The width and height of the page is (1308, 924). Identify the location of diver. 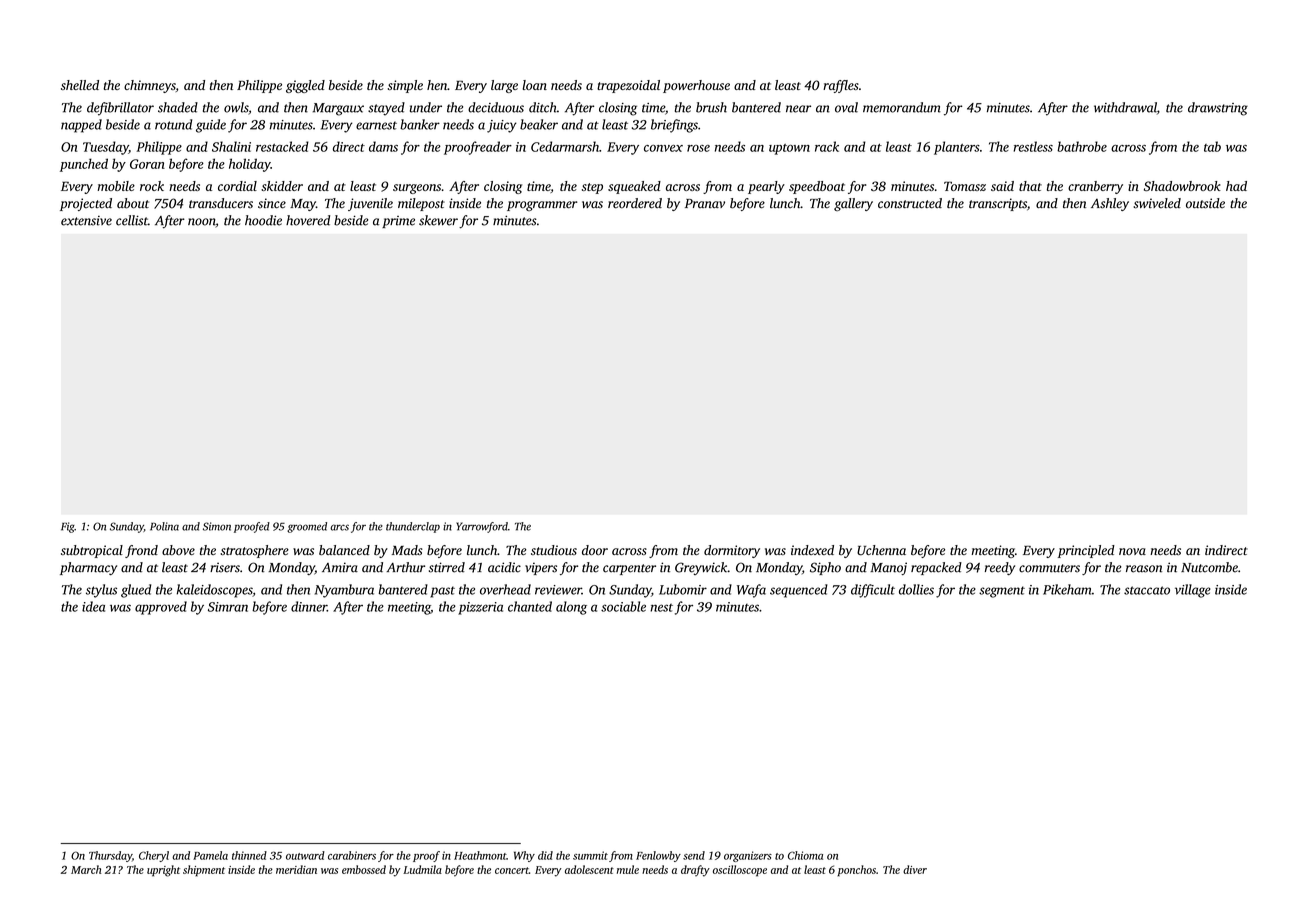
(915, 869).
